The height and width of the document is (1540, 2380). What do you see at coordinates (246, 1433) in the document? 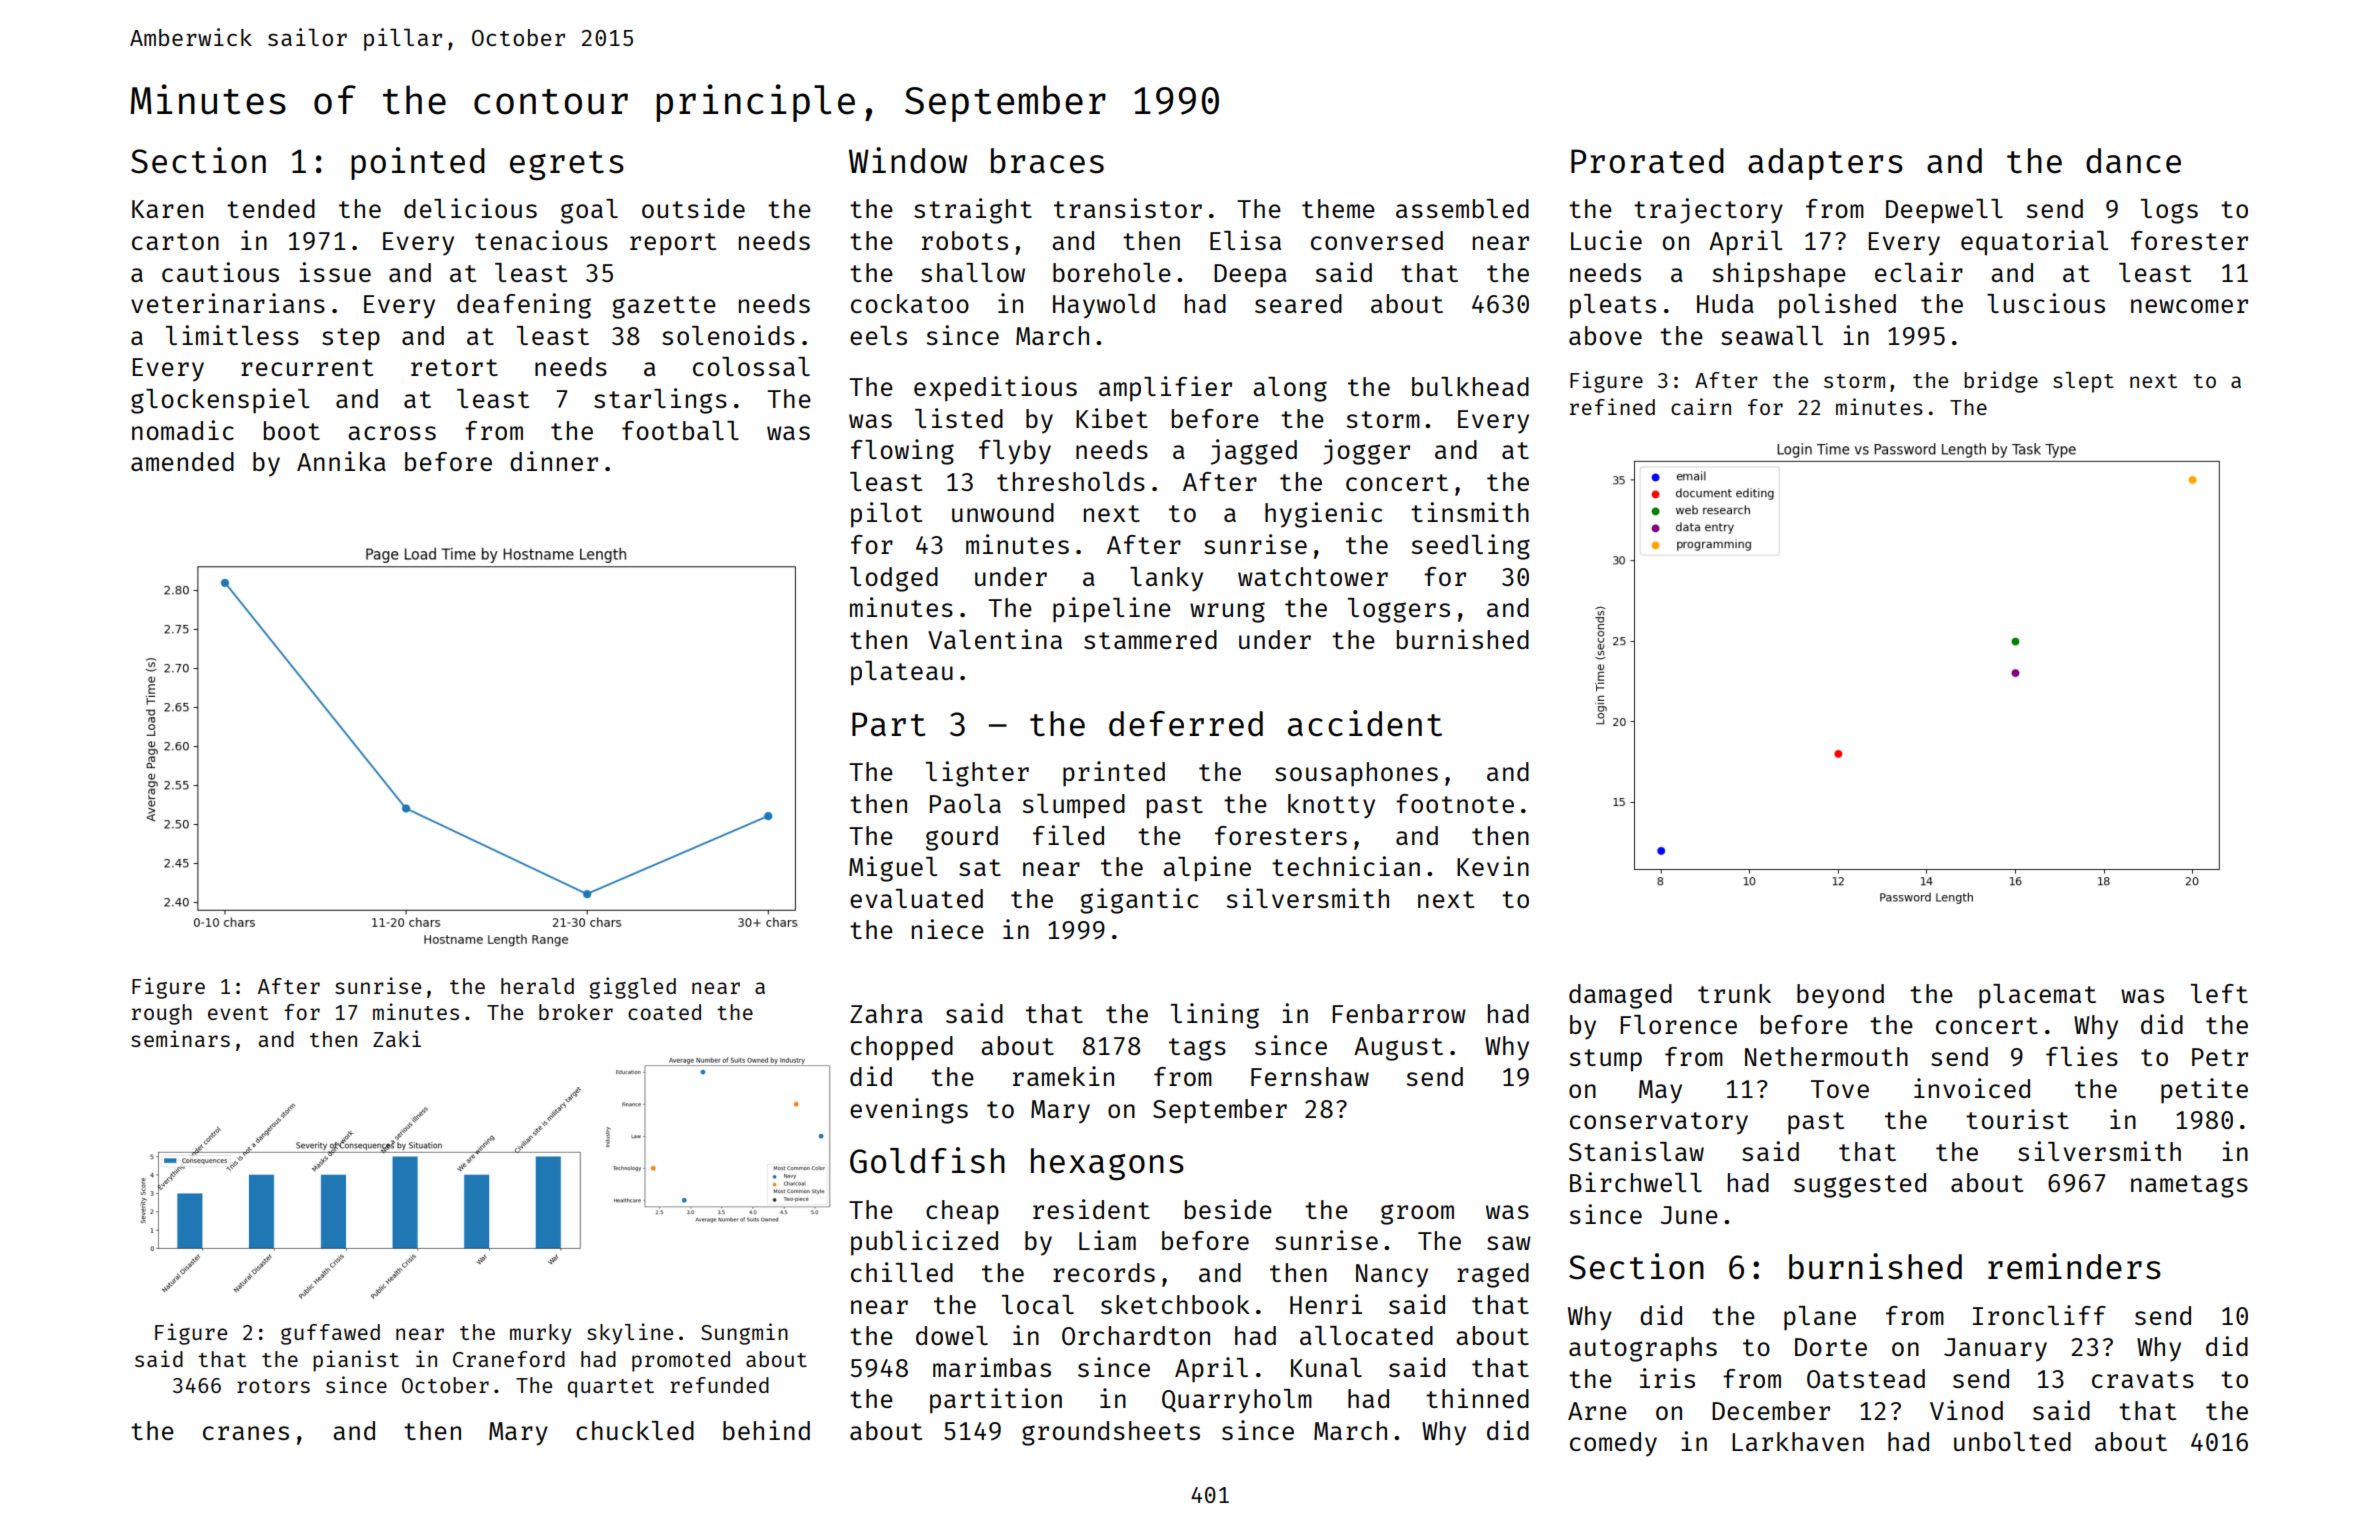
I see `cranes` at bounding box center [246, 1433].
